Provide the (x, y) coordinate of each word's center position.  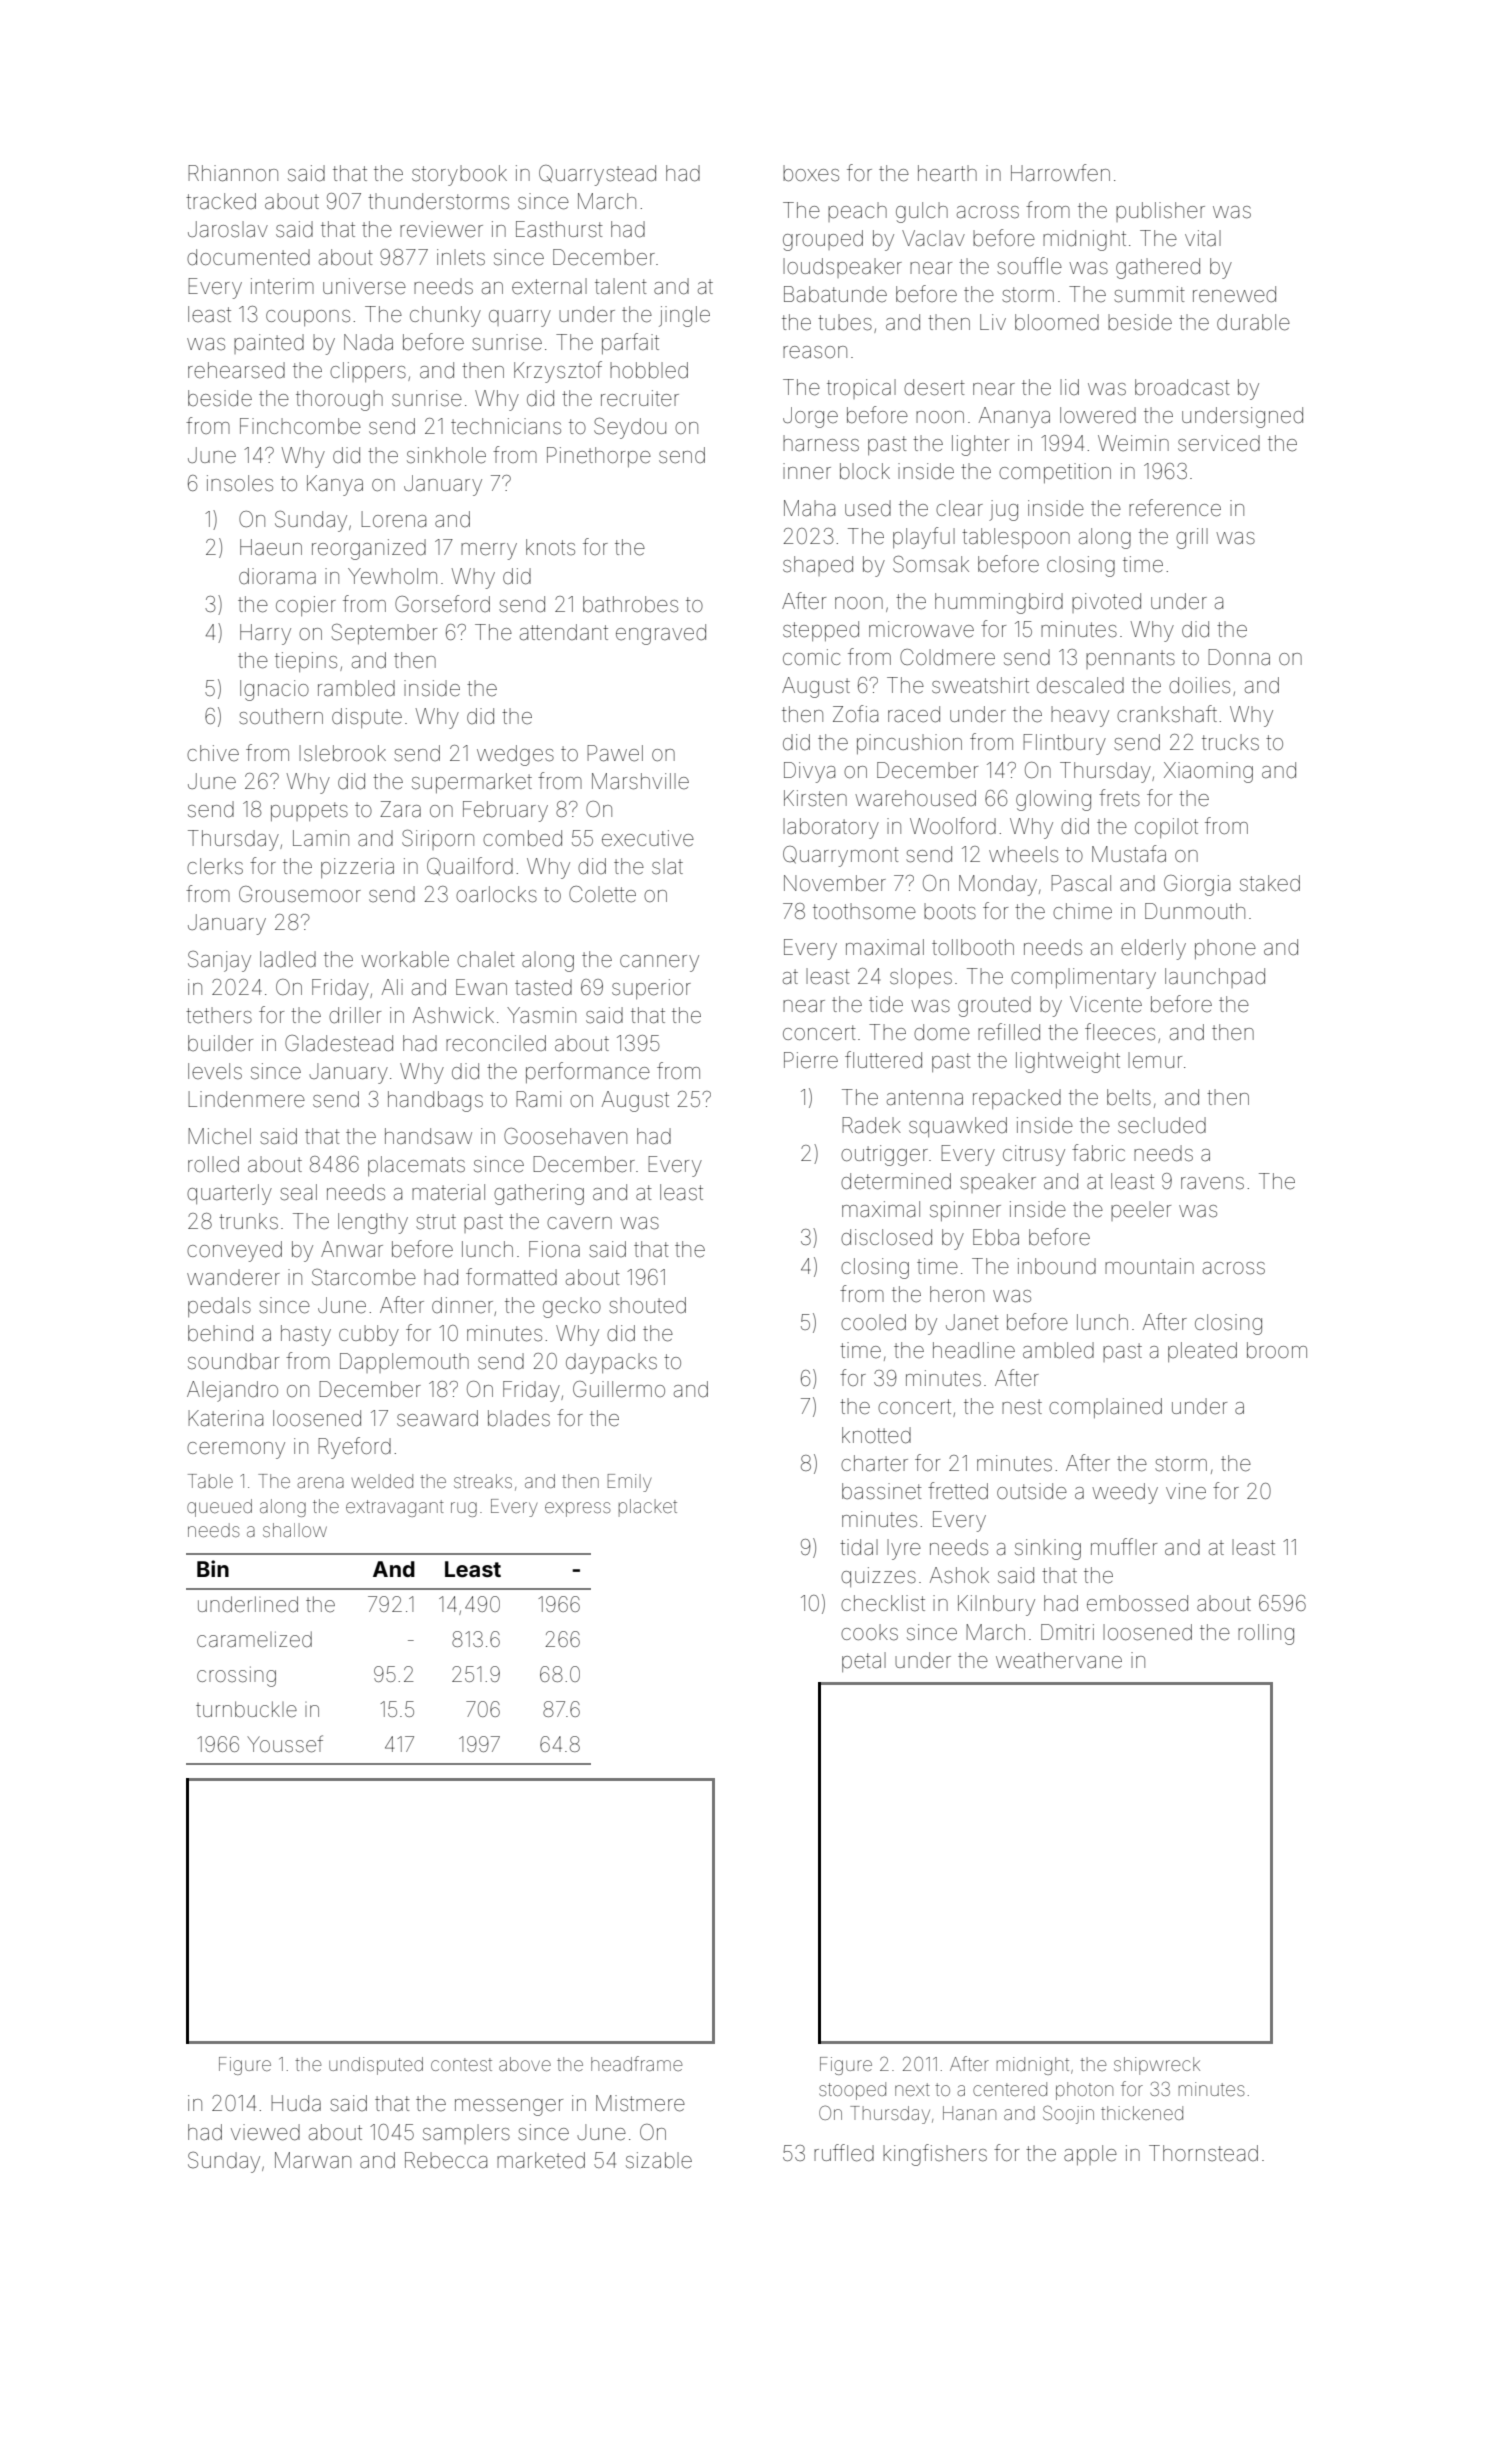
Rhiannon (233, 173)
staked (1270, 883)
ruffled (844, 2153)
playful (924, 538)
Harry (265, 634)
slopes (921, 978)
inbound (1057, 1266)
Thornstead (1203, 2153)
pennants (1130, 659)
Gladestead (339, 1043)
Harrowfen (1060, 173)
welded (382, 1481)
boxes (811, 173)
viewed (265, 2132)
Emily (629, 1483)
